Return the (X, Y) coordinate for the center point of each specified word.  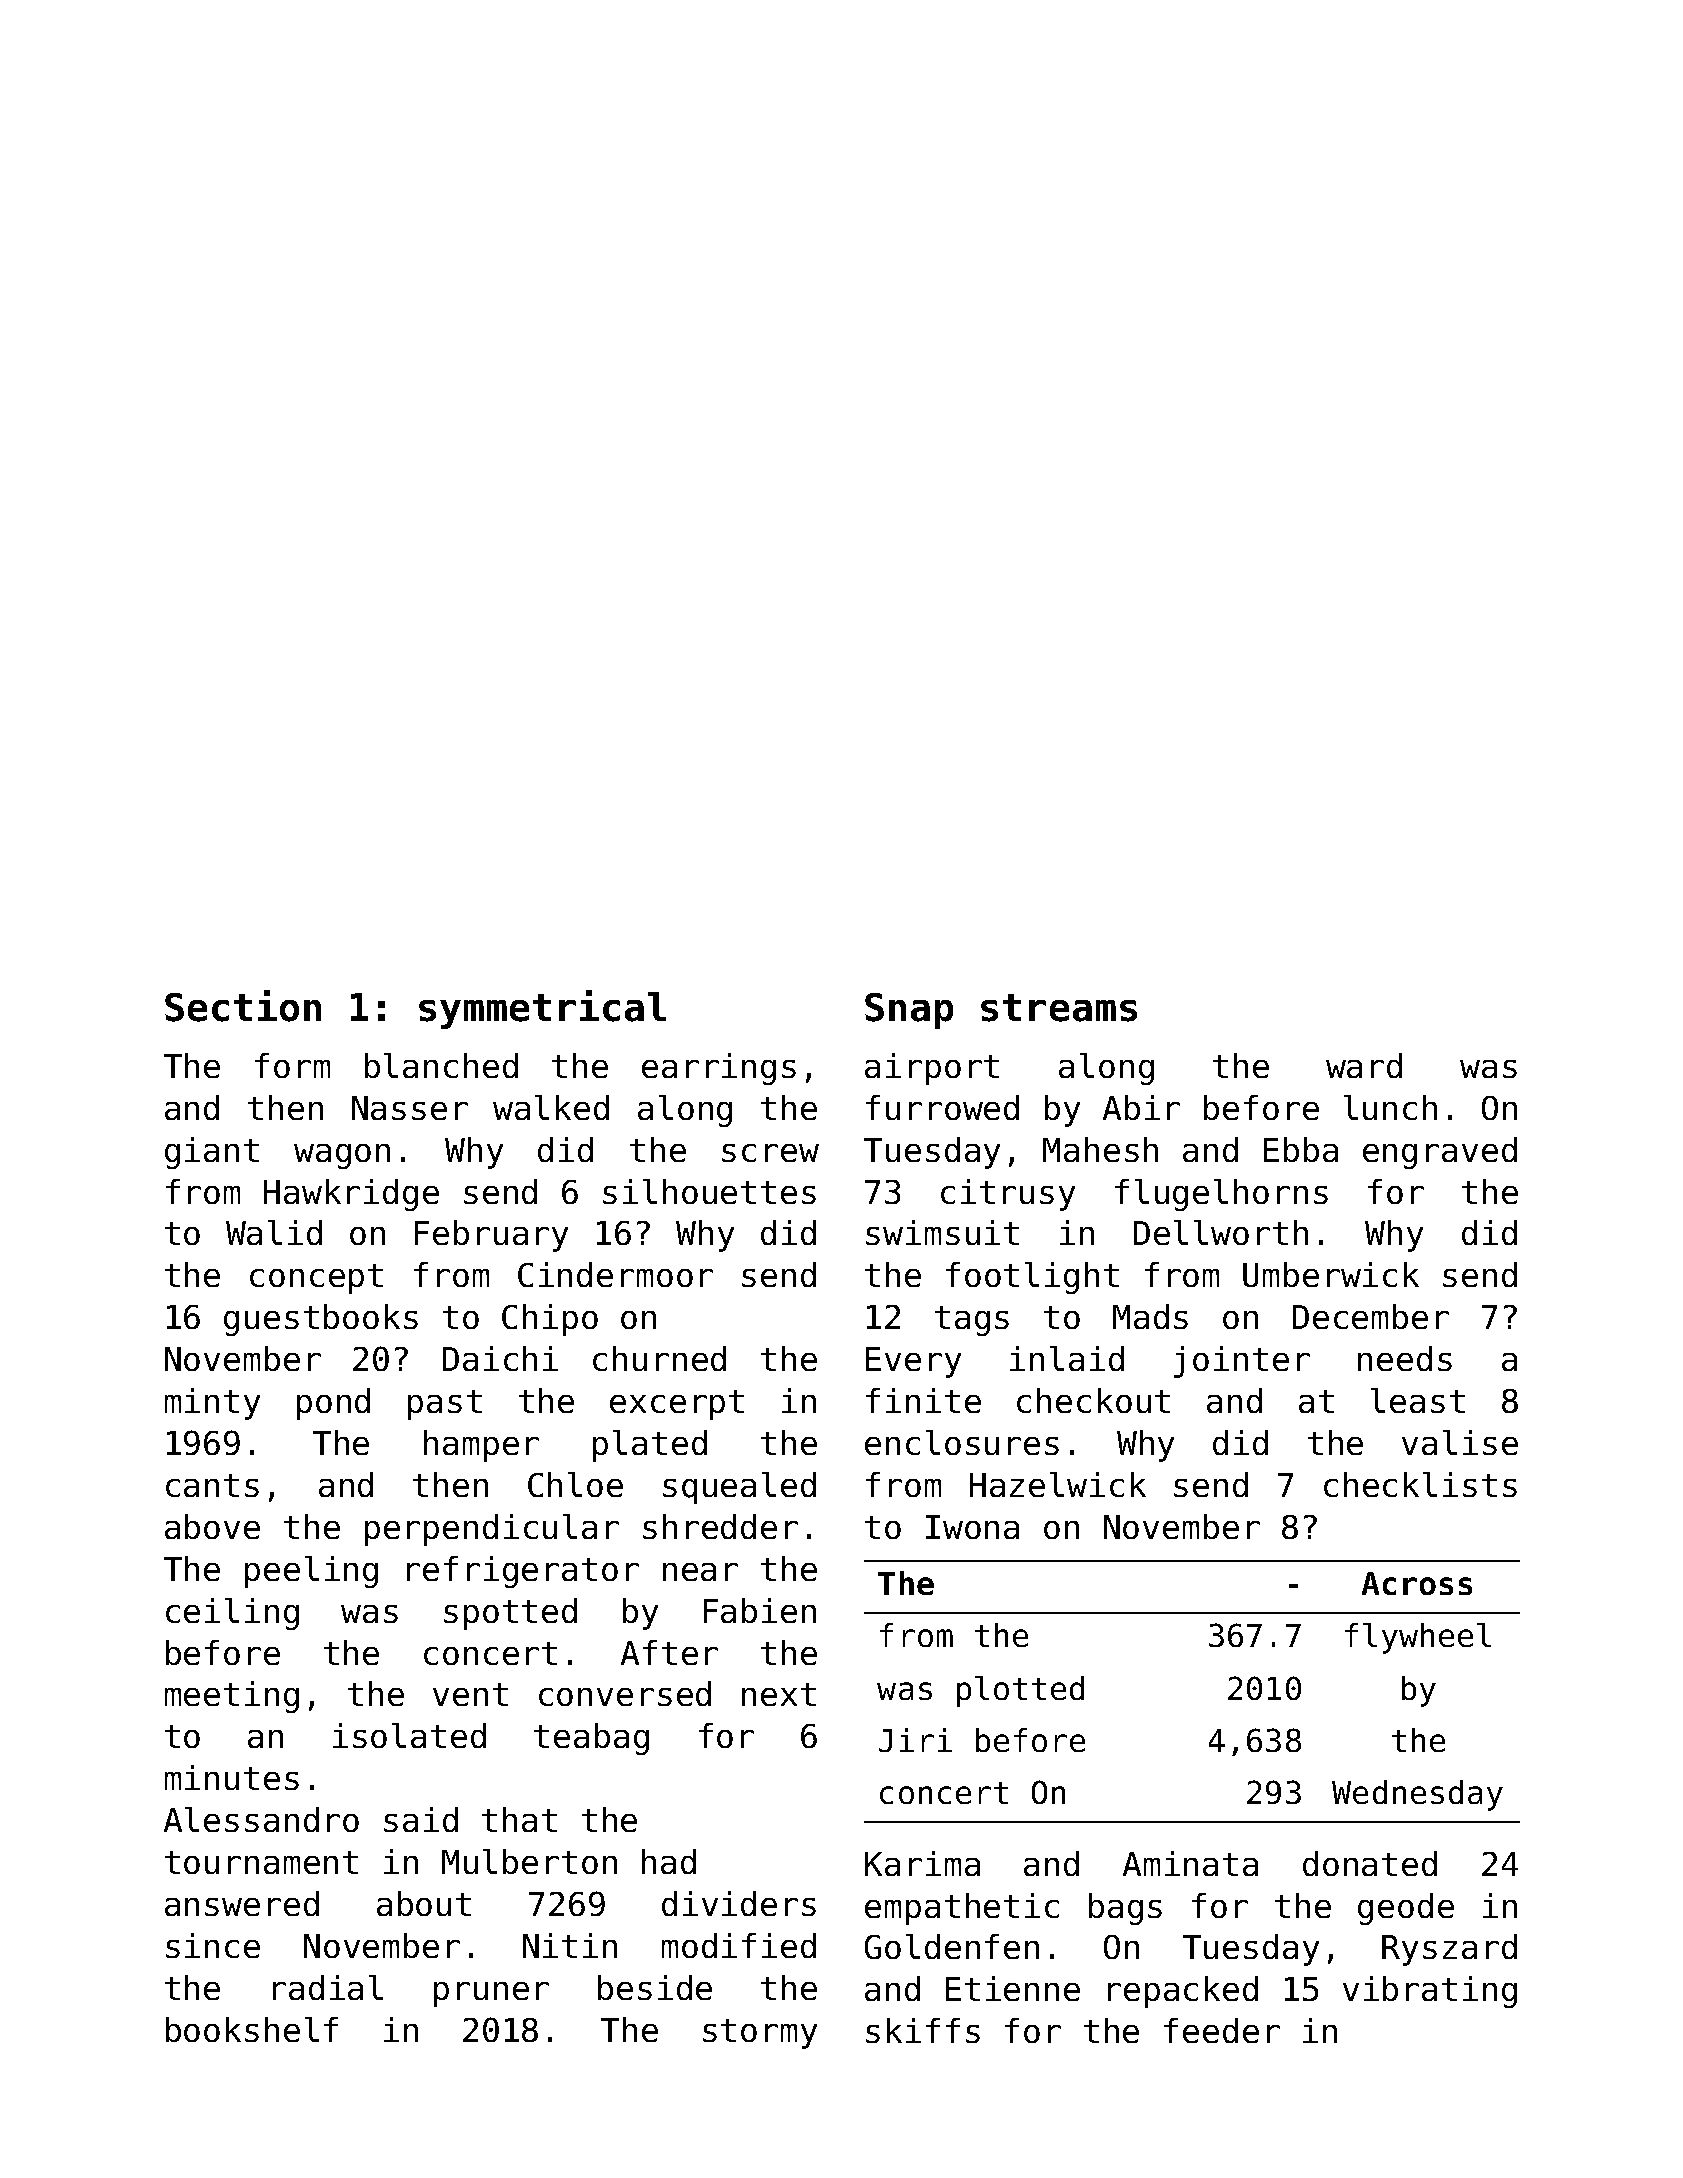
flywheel (1418, 1638)
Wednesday (1417, 1795)
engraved (1440, 1153)
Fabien (760, 1610)
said (421, 1819)
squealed (739, 1488)
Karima (922, 1863)
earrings (719, 1069)
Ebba (1301, 1149)
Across (1417, 1583)
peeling (311, 1572)
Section (243, 1006)
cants (212, 1485)
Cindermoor (615, 1274)
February (491, 1236)
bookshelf (252, 2029)
